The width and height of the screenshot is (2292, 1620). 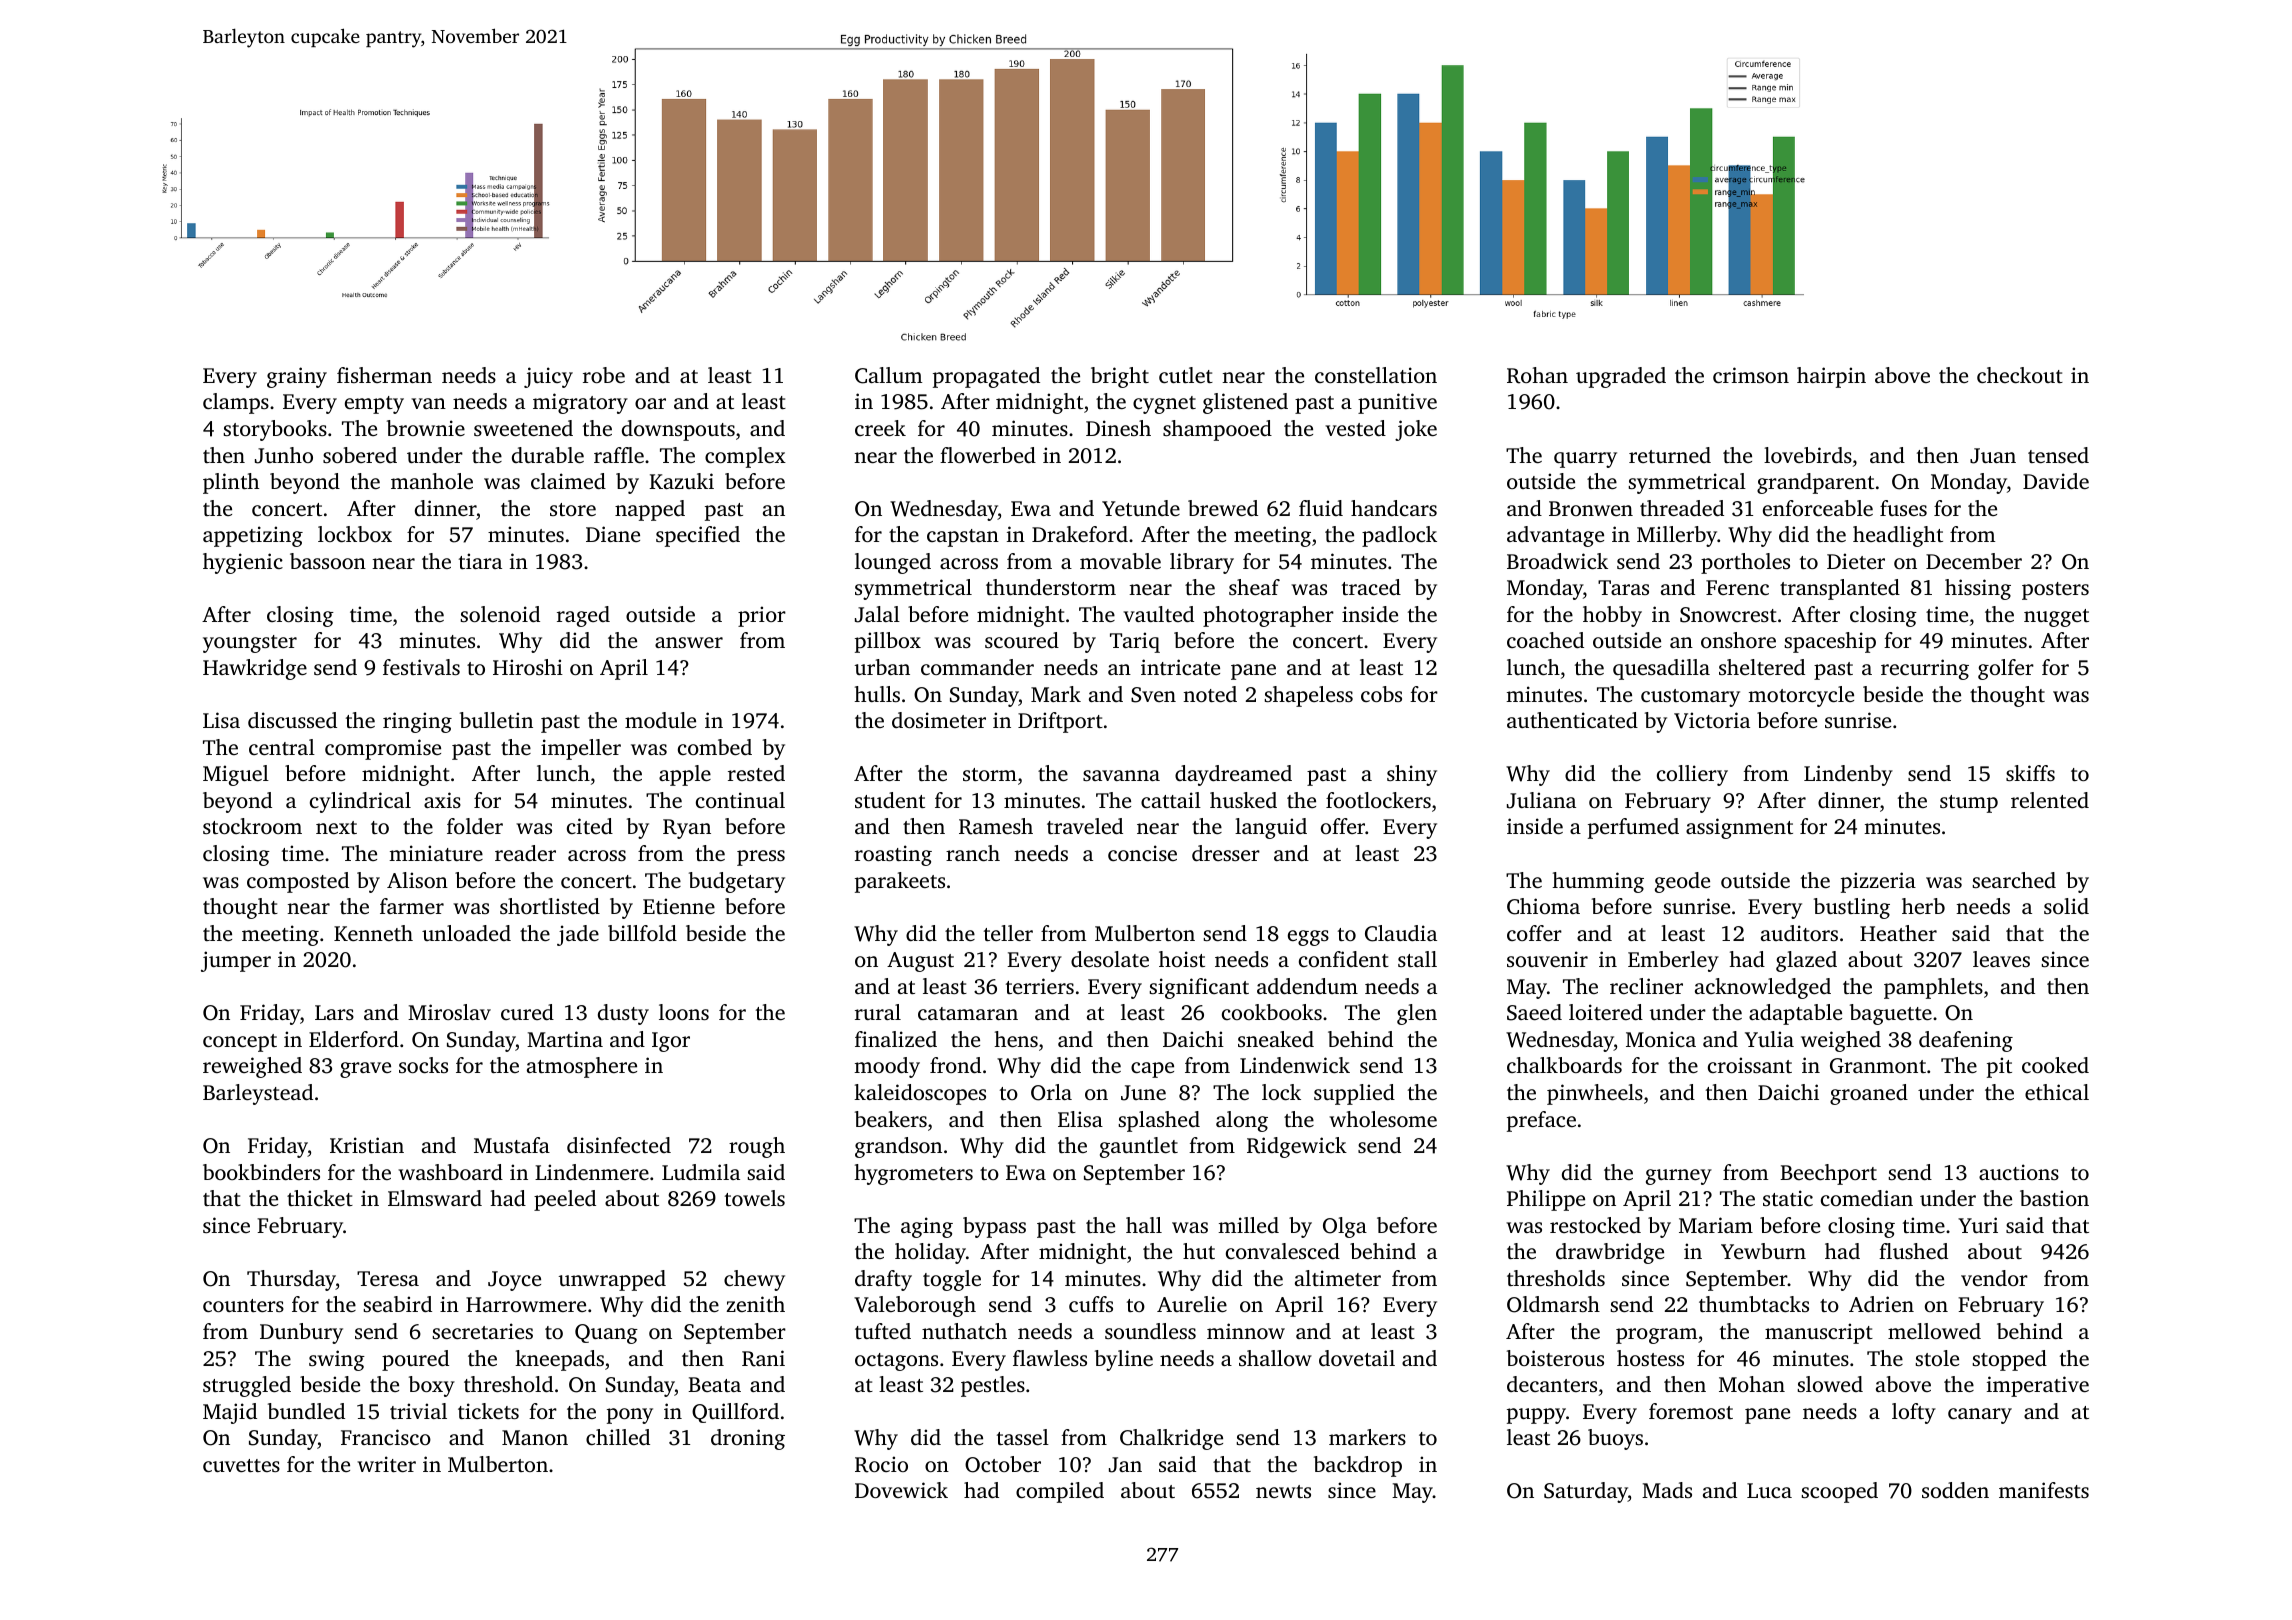 I want to click on capstan, so click(x=963, y=538).
